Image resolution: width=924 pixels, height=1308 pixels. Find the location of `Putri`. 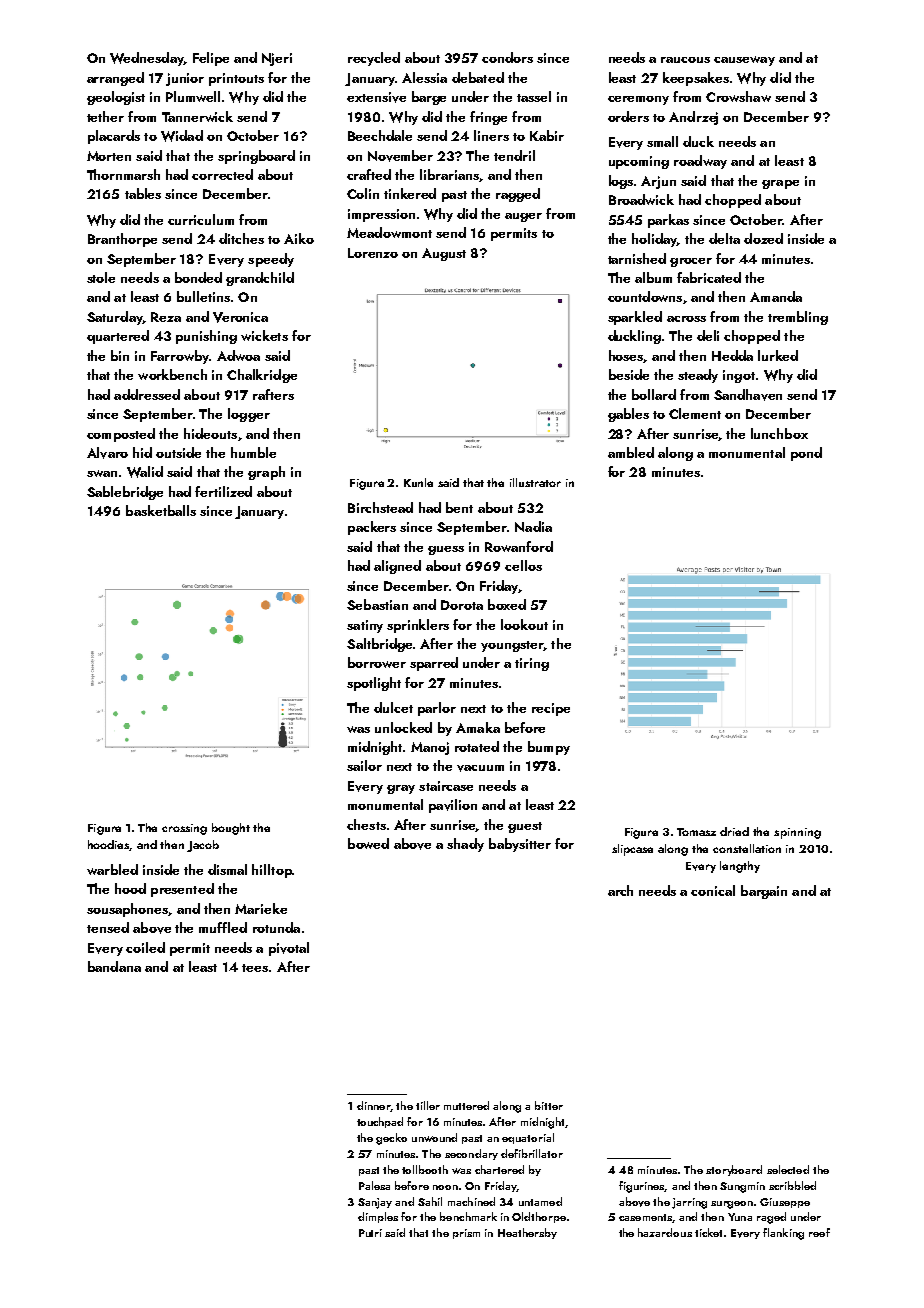

Putri is located at coordinates (370, 1233).
